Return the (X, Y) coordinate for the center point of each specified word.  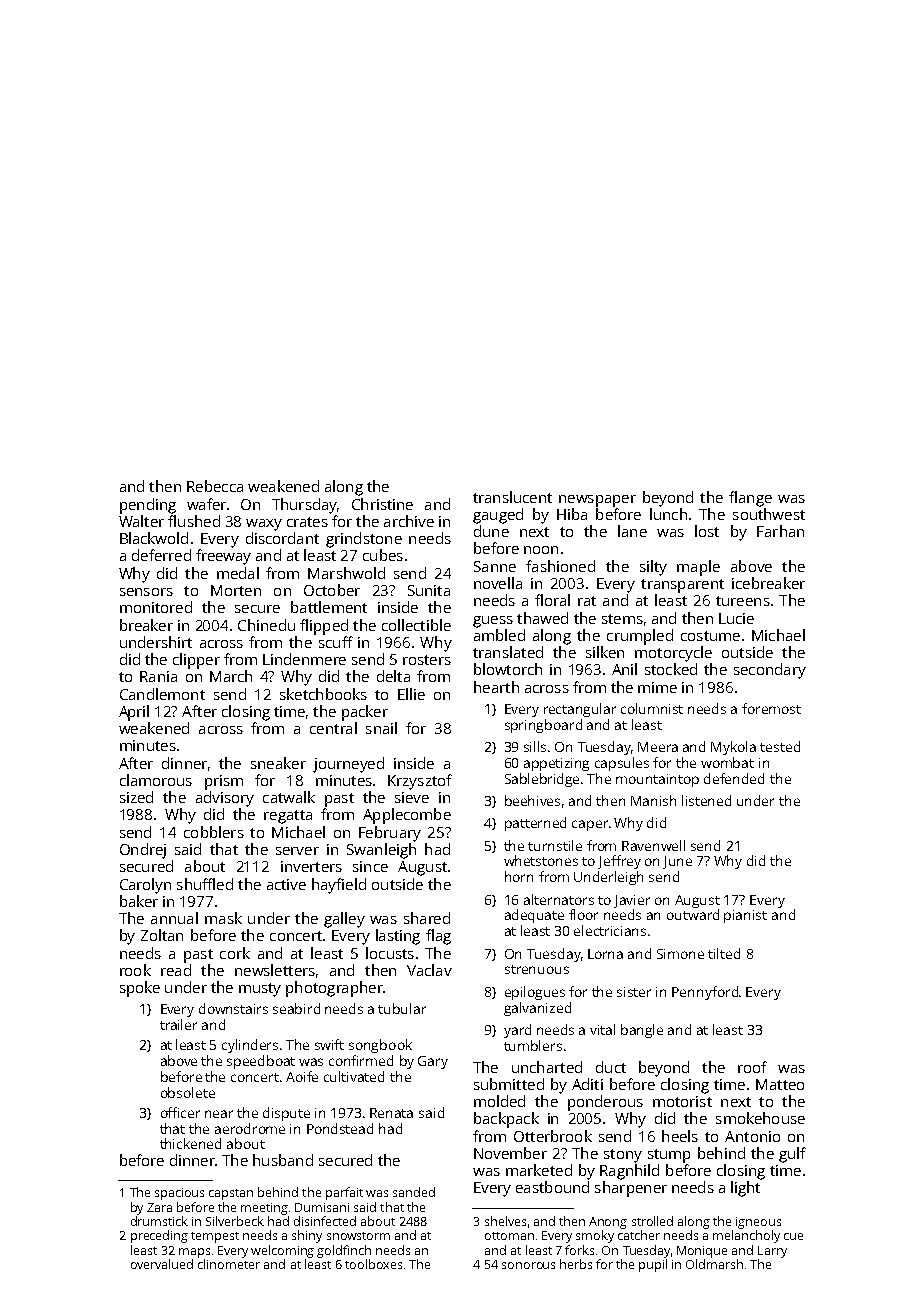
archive (409, 521)
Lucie (736, 618)
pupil (653, 1265)
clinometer (229, 1264)
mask (223, 918)
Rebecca (215, 486)
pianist (745, 916)
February (390, 834)
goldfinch (344, 1251)
